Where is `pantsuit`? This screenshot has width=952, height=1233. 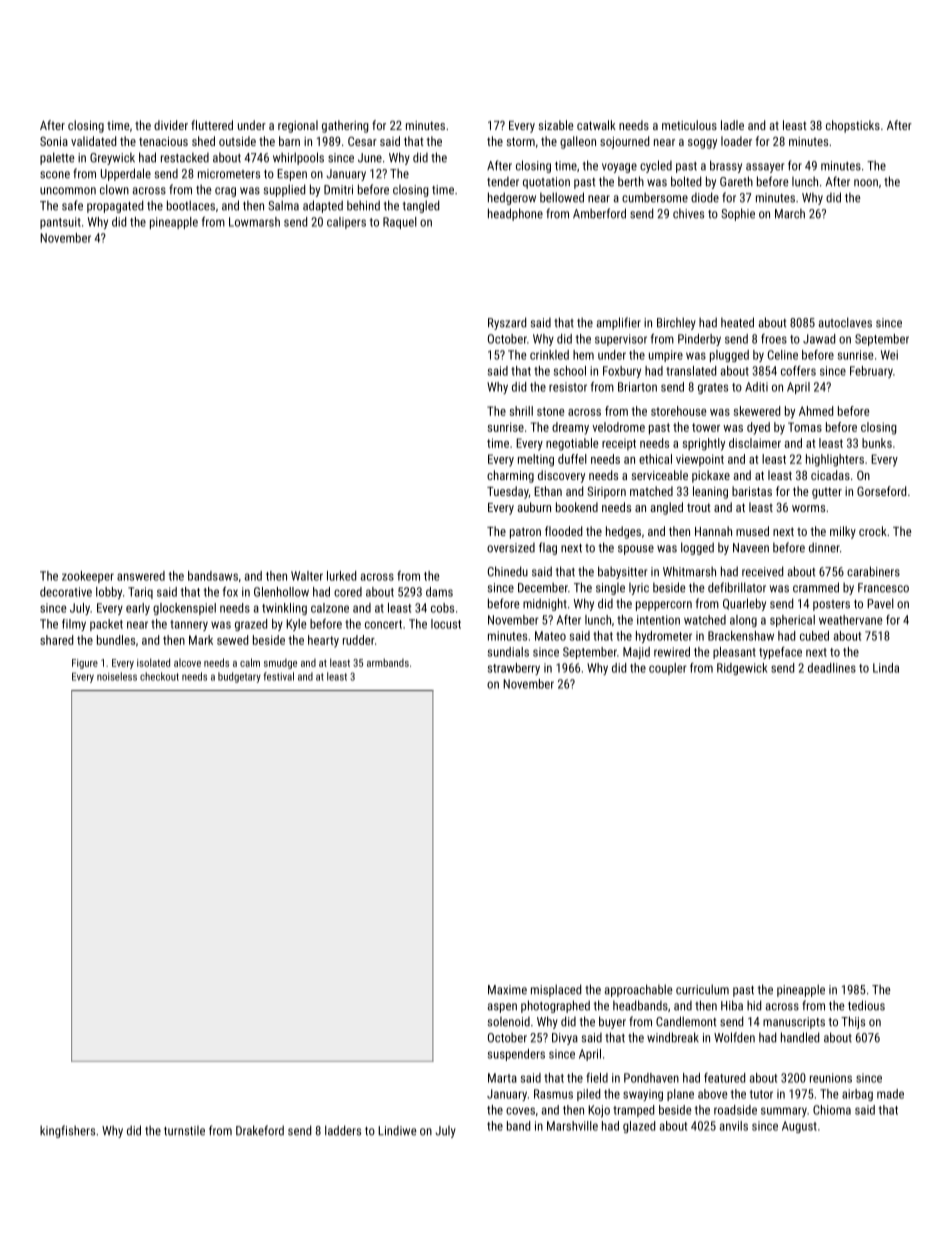 pantsuit is located at coordinates (60, 223).
